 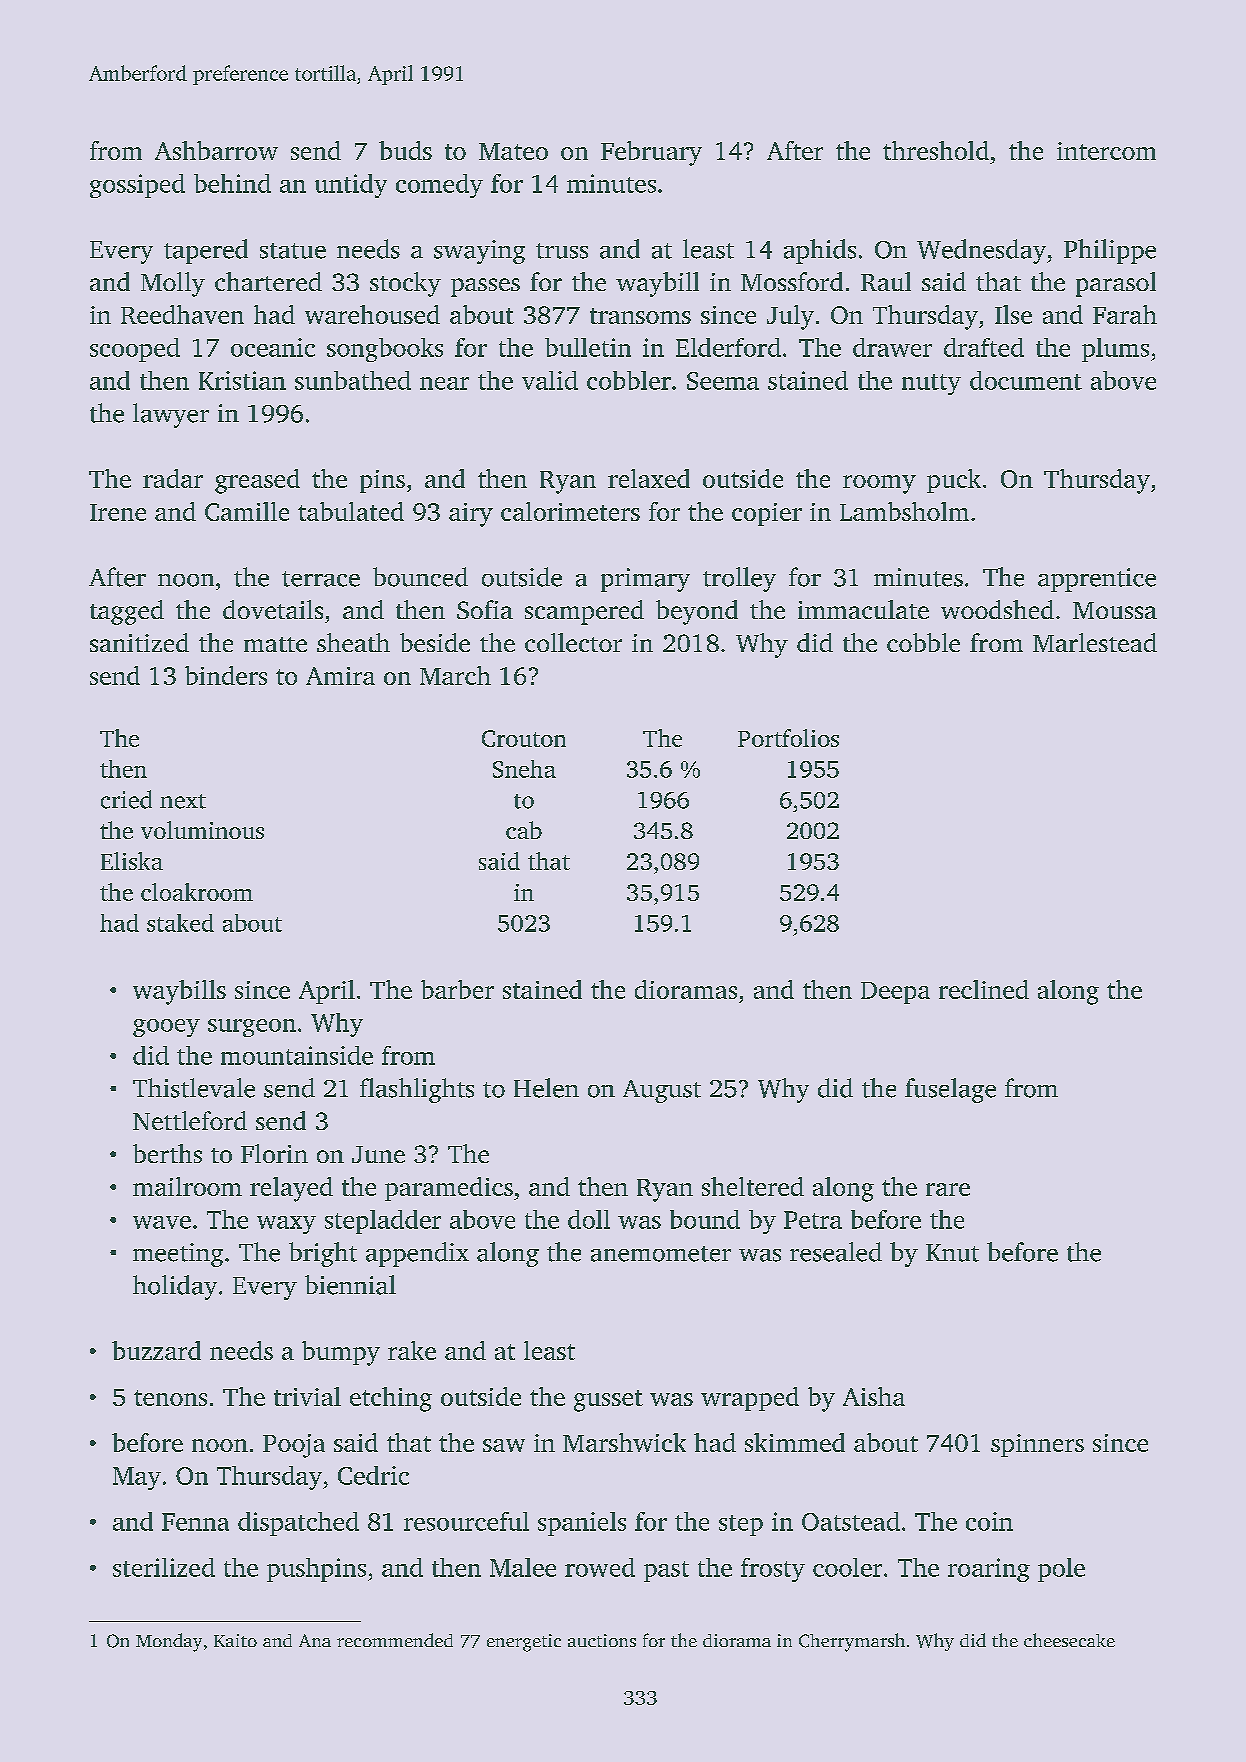 I want to click on Monday, so click(x=169, y=1642).
